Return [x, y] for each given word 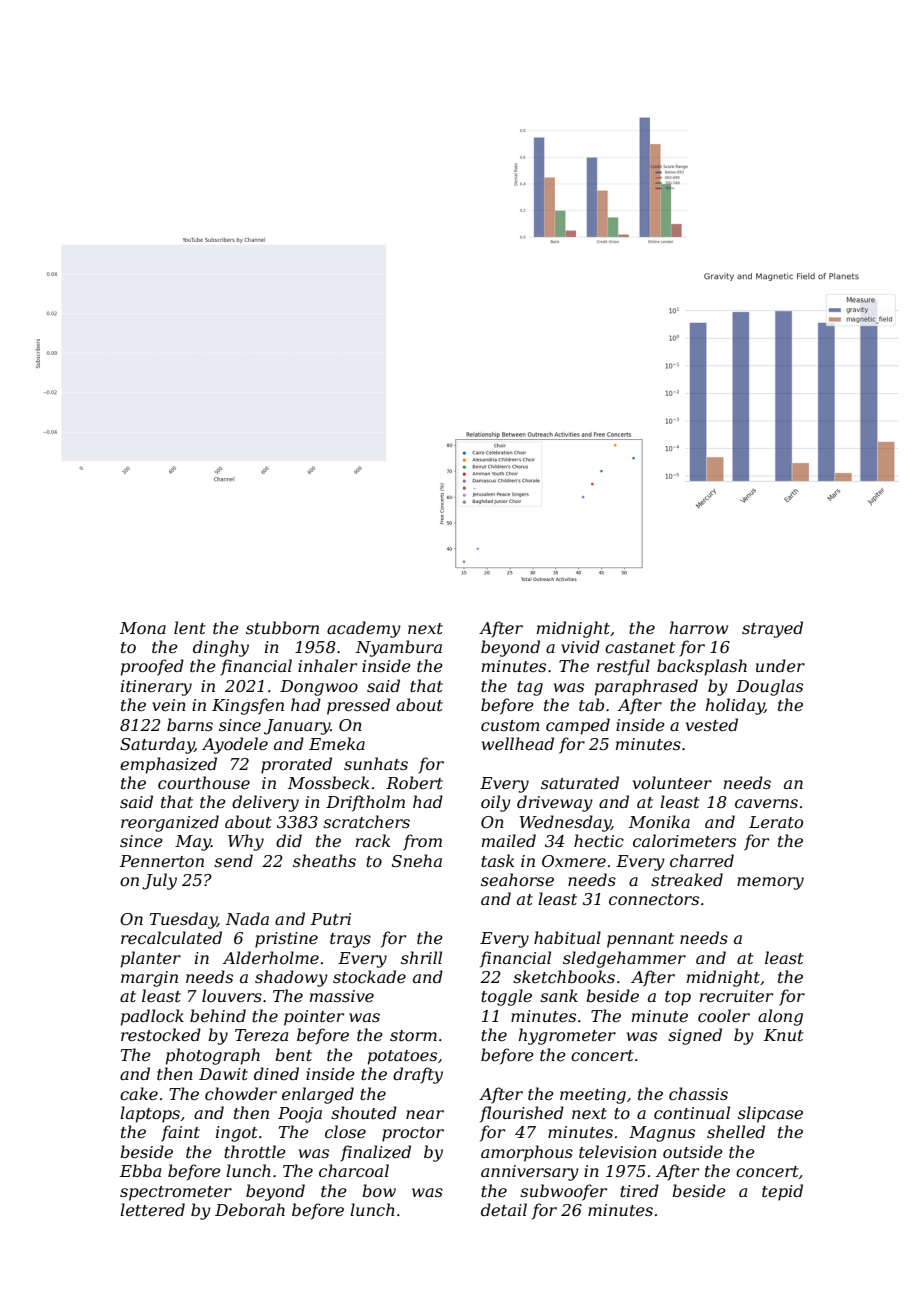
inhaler [327, 665]
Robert [414, 782]
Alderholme [271, 957]
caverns [766, 803]
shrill [421, 957]
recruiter [736, 996]
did [289, 840]
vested [712, 724]
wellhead [518, 743]
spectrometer [176, 1193]
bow [379, 1190]
